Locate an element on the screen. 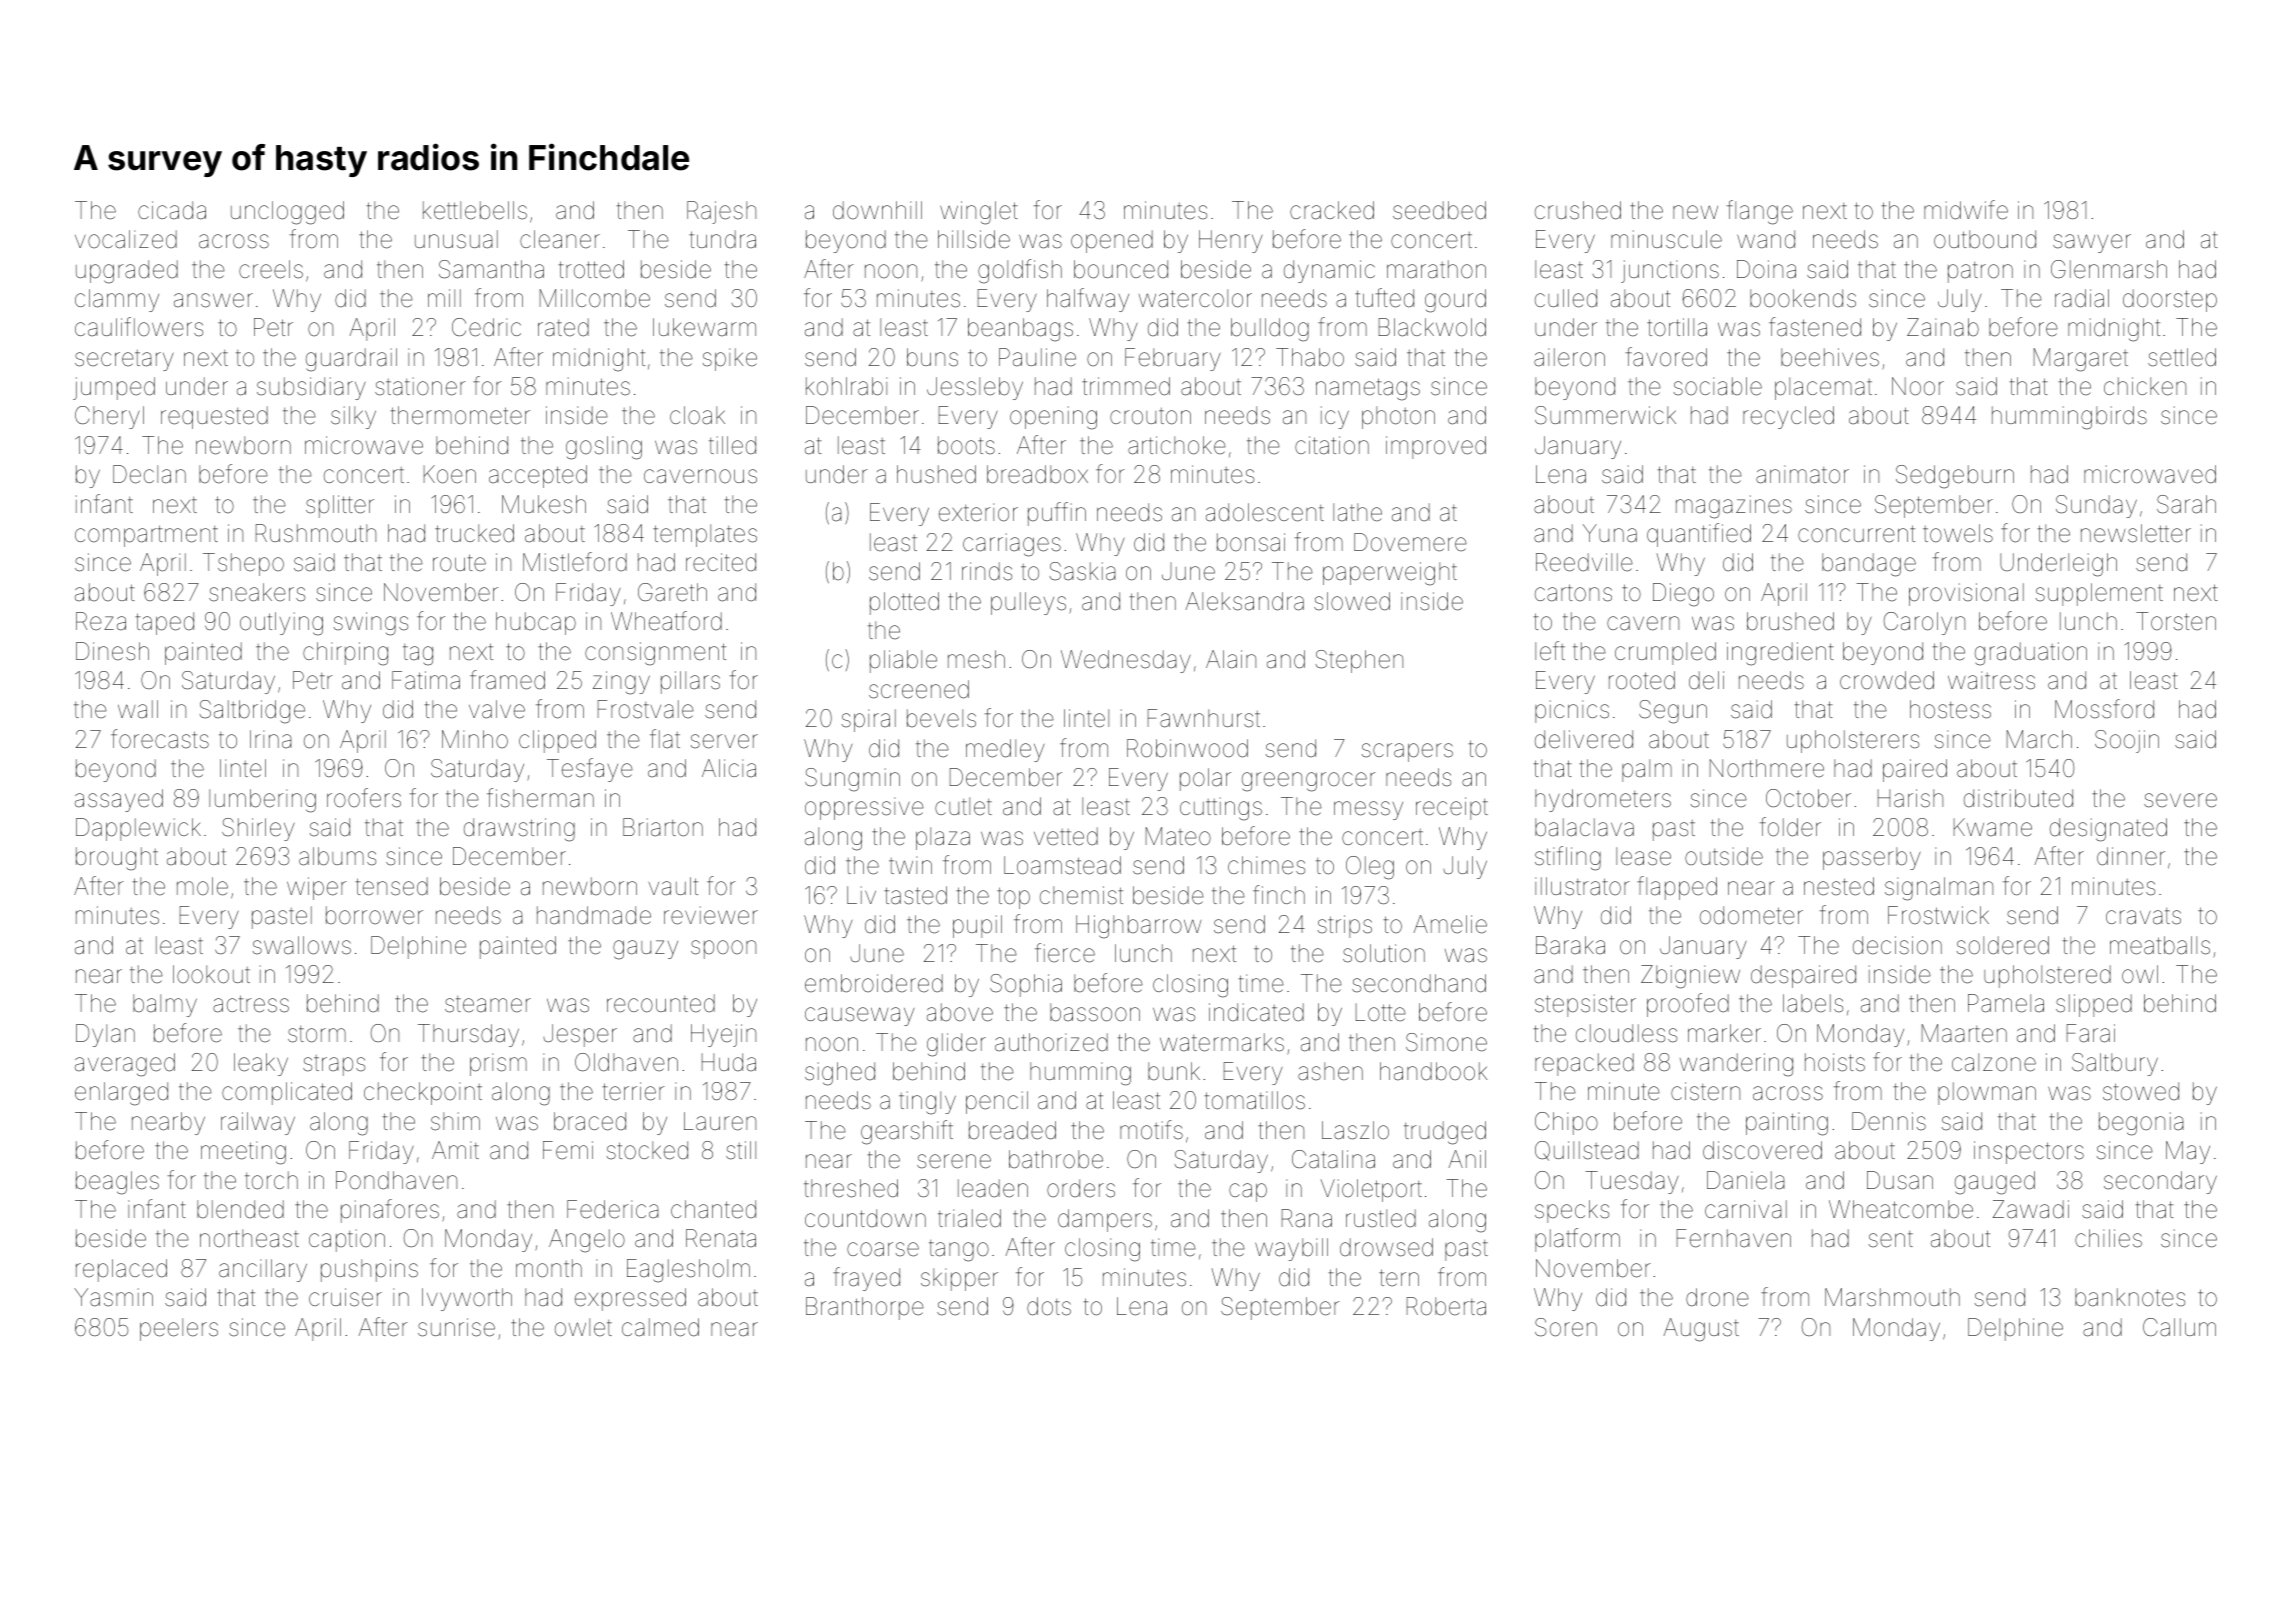 This screenshot has width=2292, height=1620. meatballs is located at coordinates (2160, 945).
